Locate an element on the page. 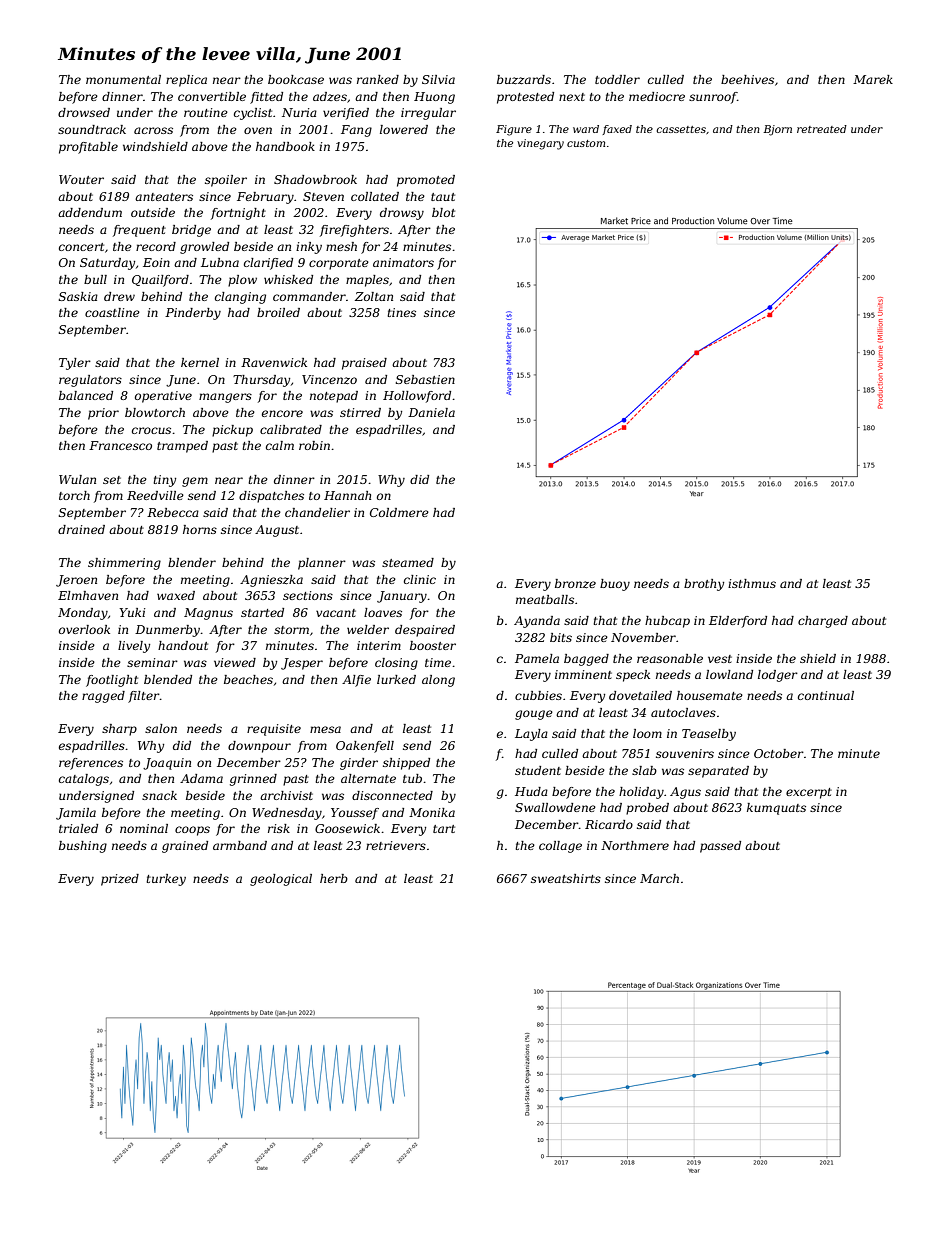 The width and height of the page is (952, 1233). herb is located at coordinates (334, 878).
